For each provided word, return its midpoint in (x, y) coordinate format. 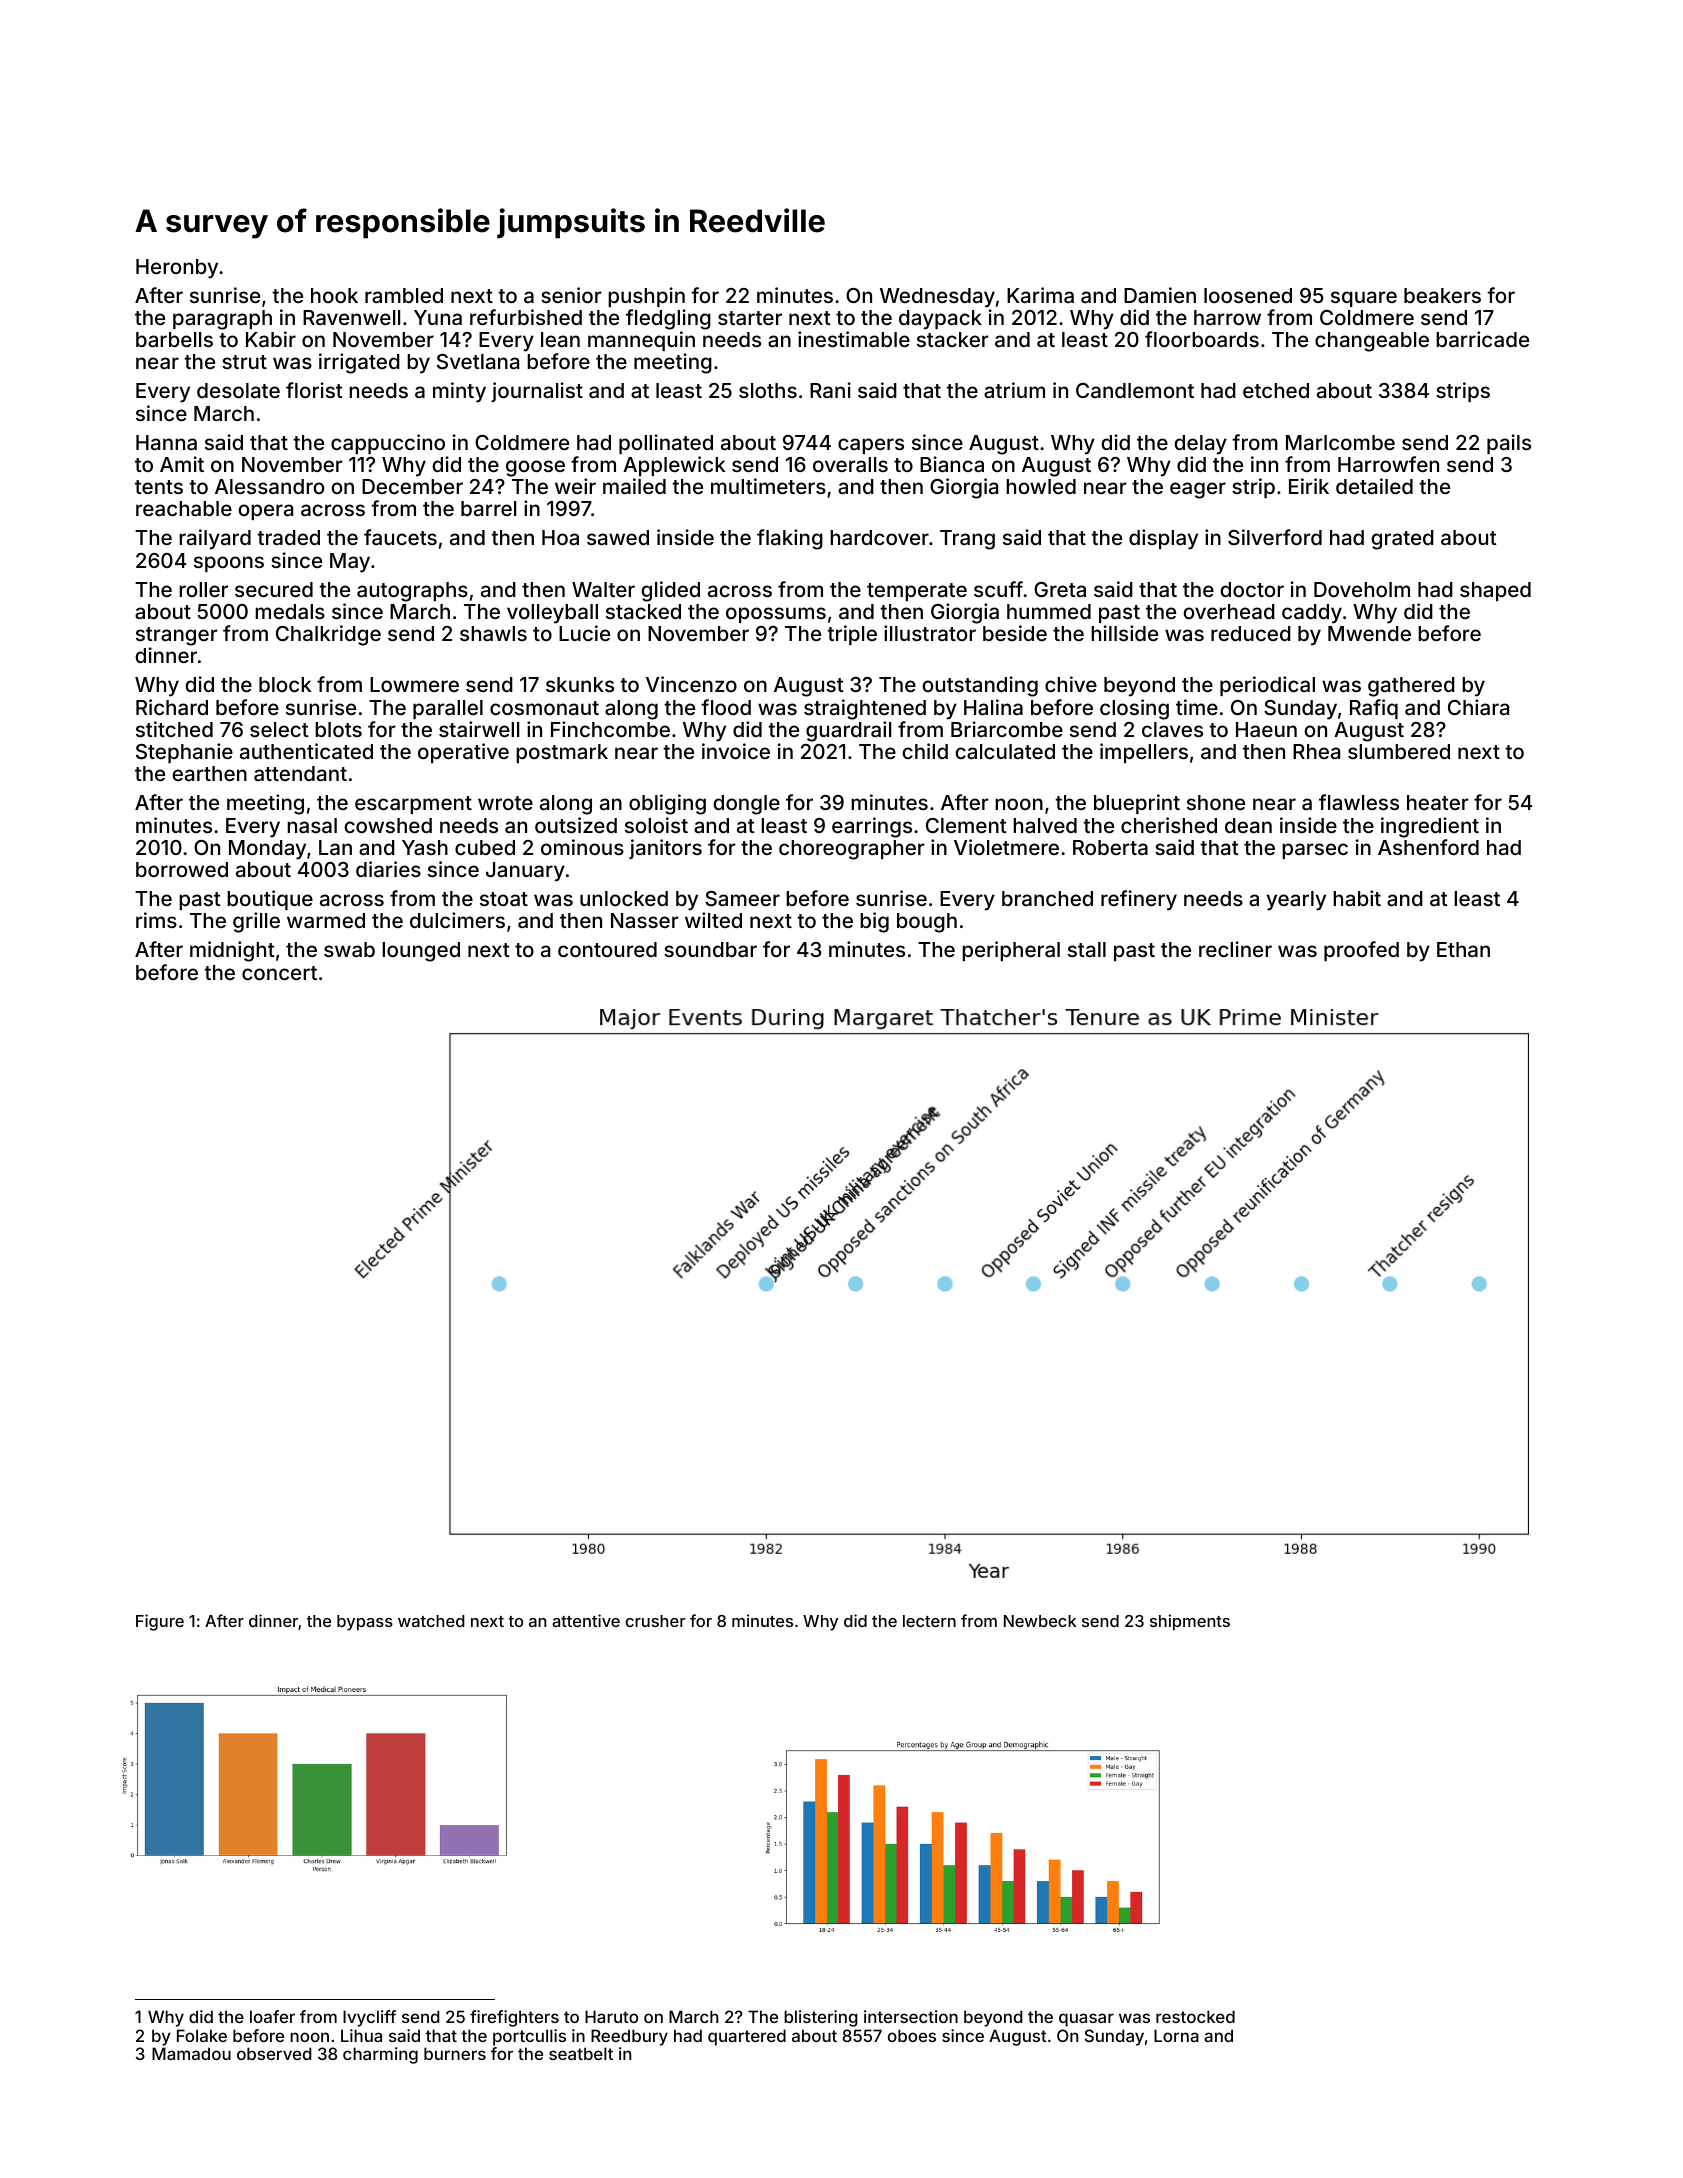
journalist (537, 392)
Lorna (1176, 2035)
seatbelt (581, 2053)
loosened (1248, 295)
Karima (1040, 295)
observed (274, 2053)
